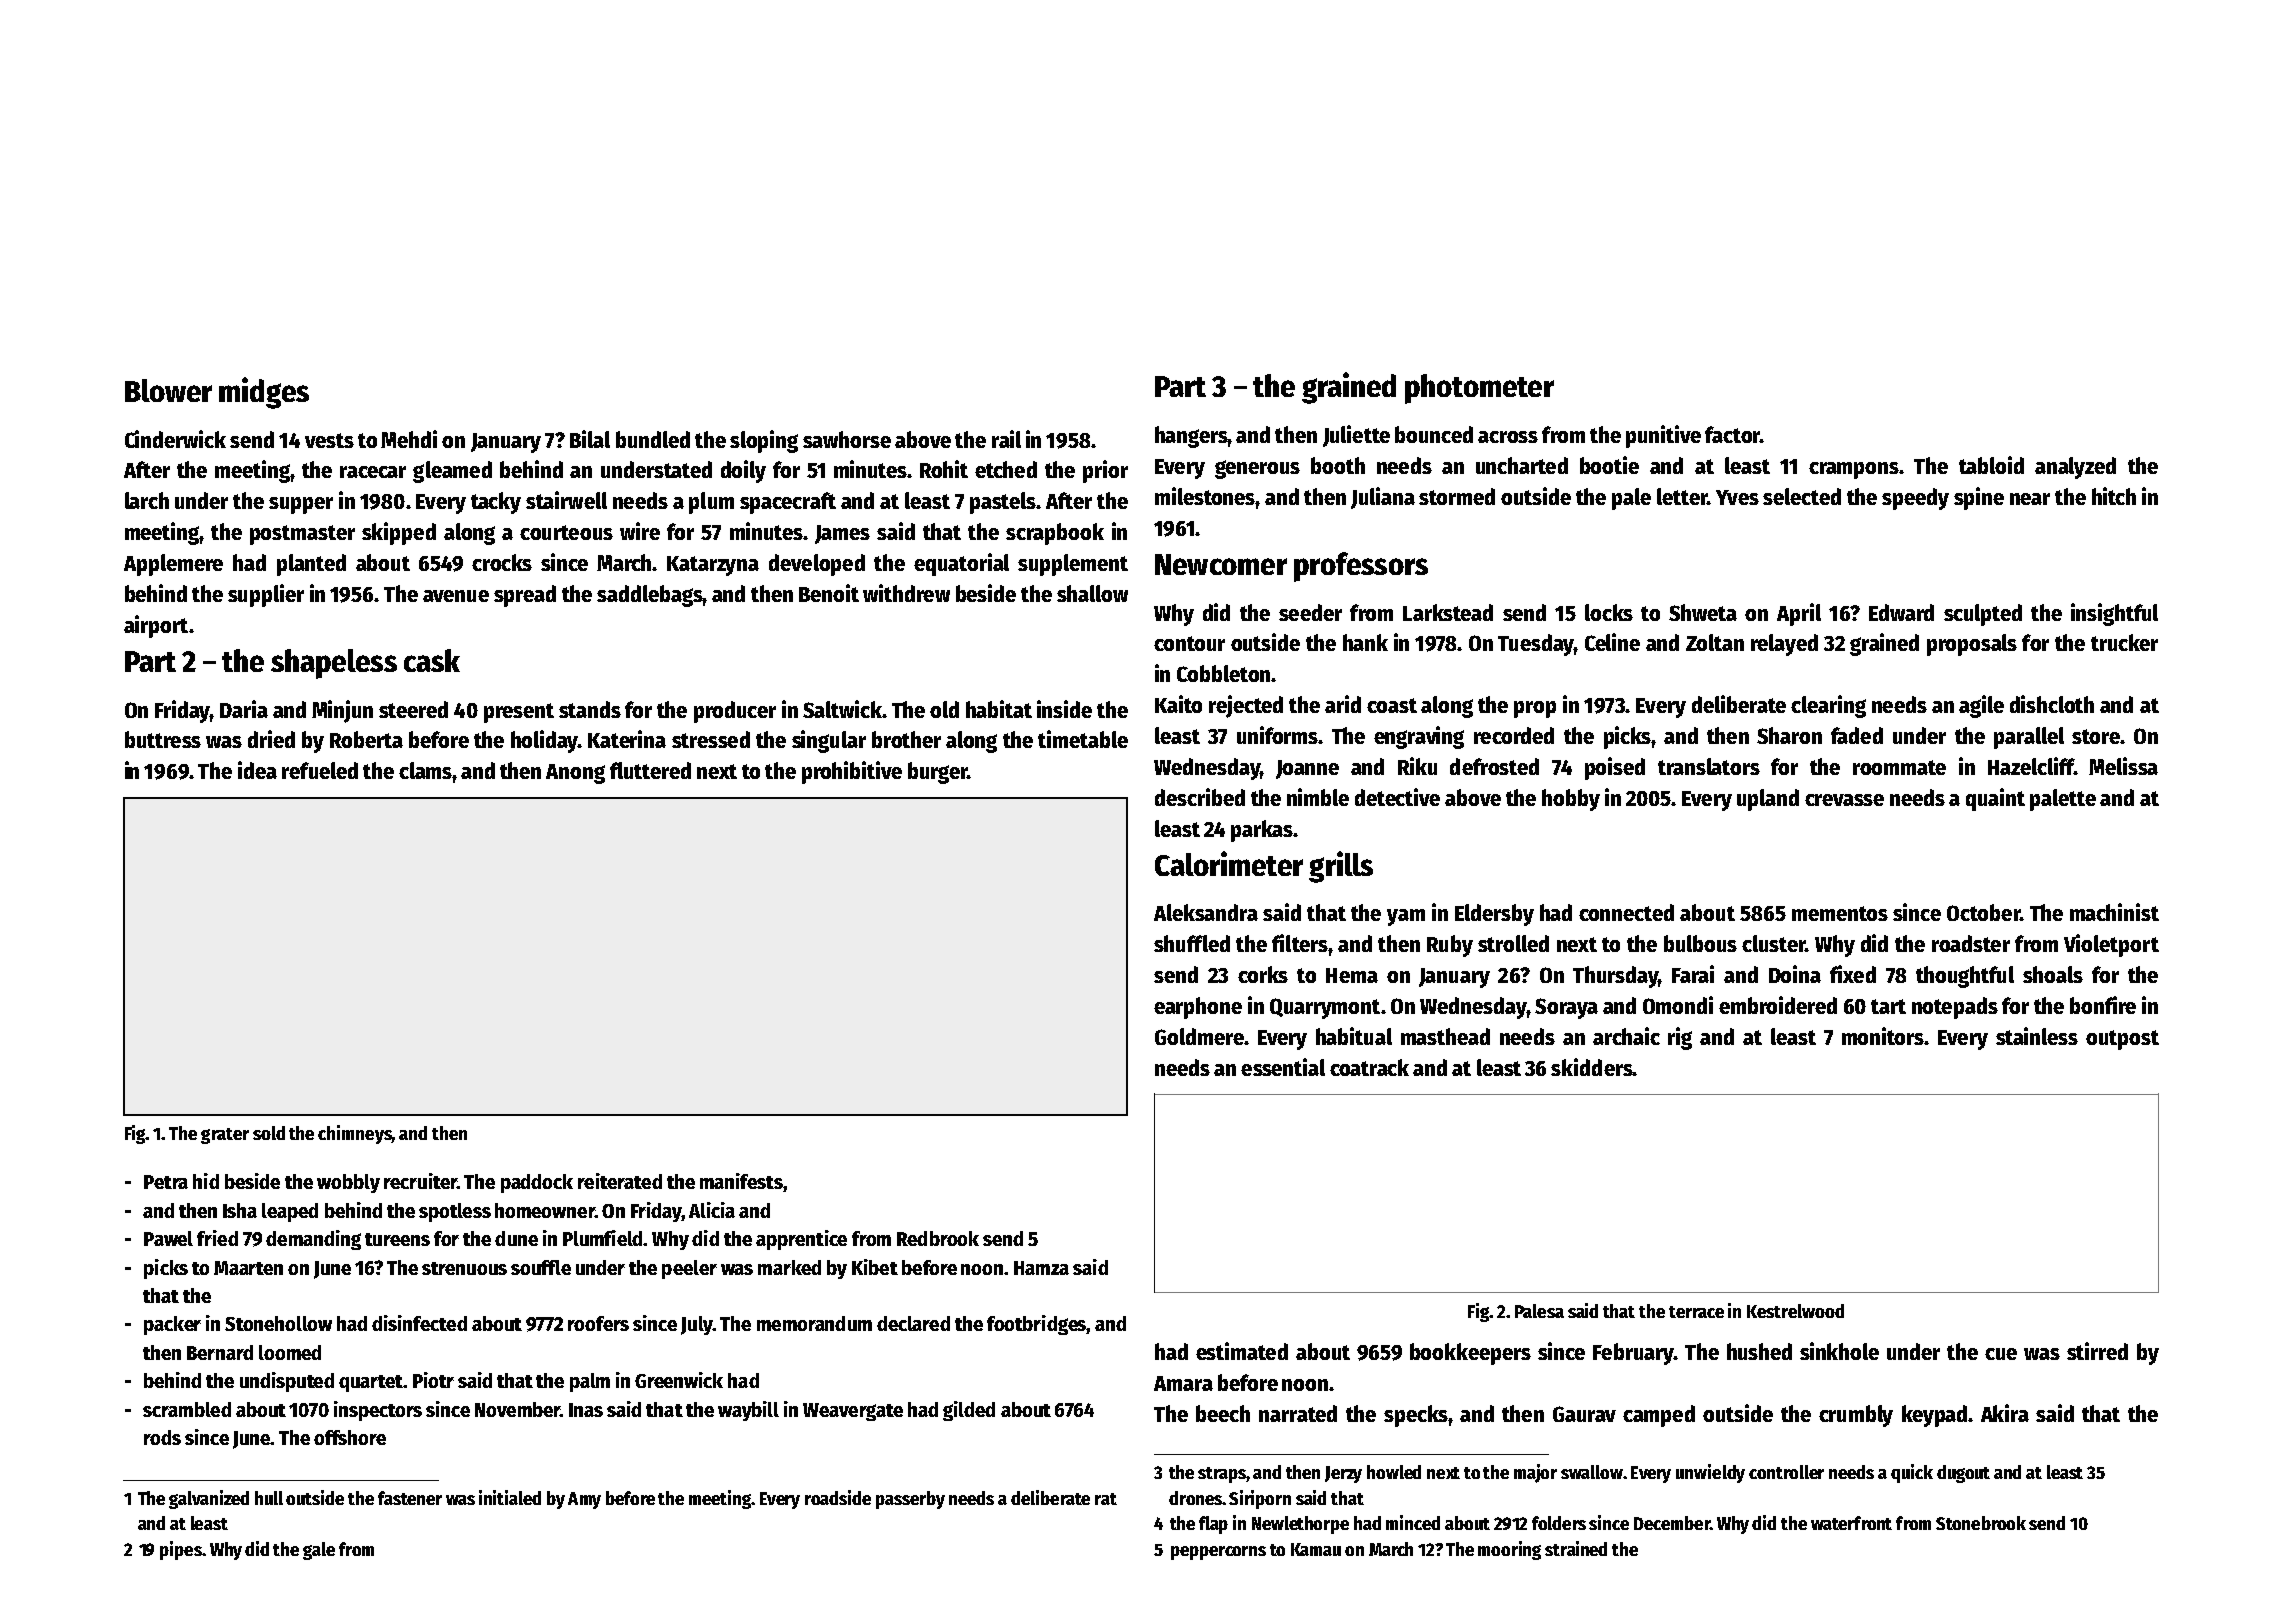 This page has height=1614, width=2282. What do you see at coordinates (162, 1437) in the page?
I see `rods` at bounding box center [162, 1437].
